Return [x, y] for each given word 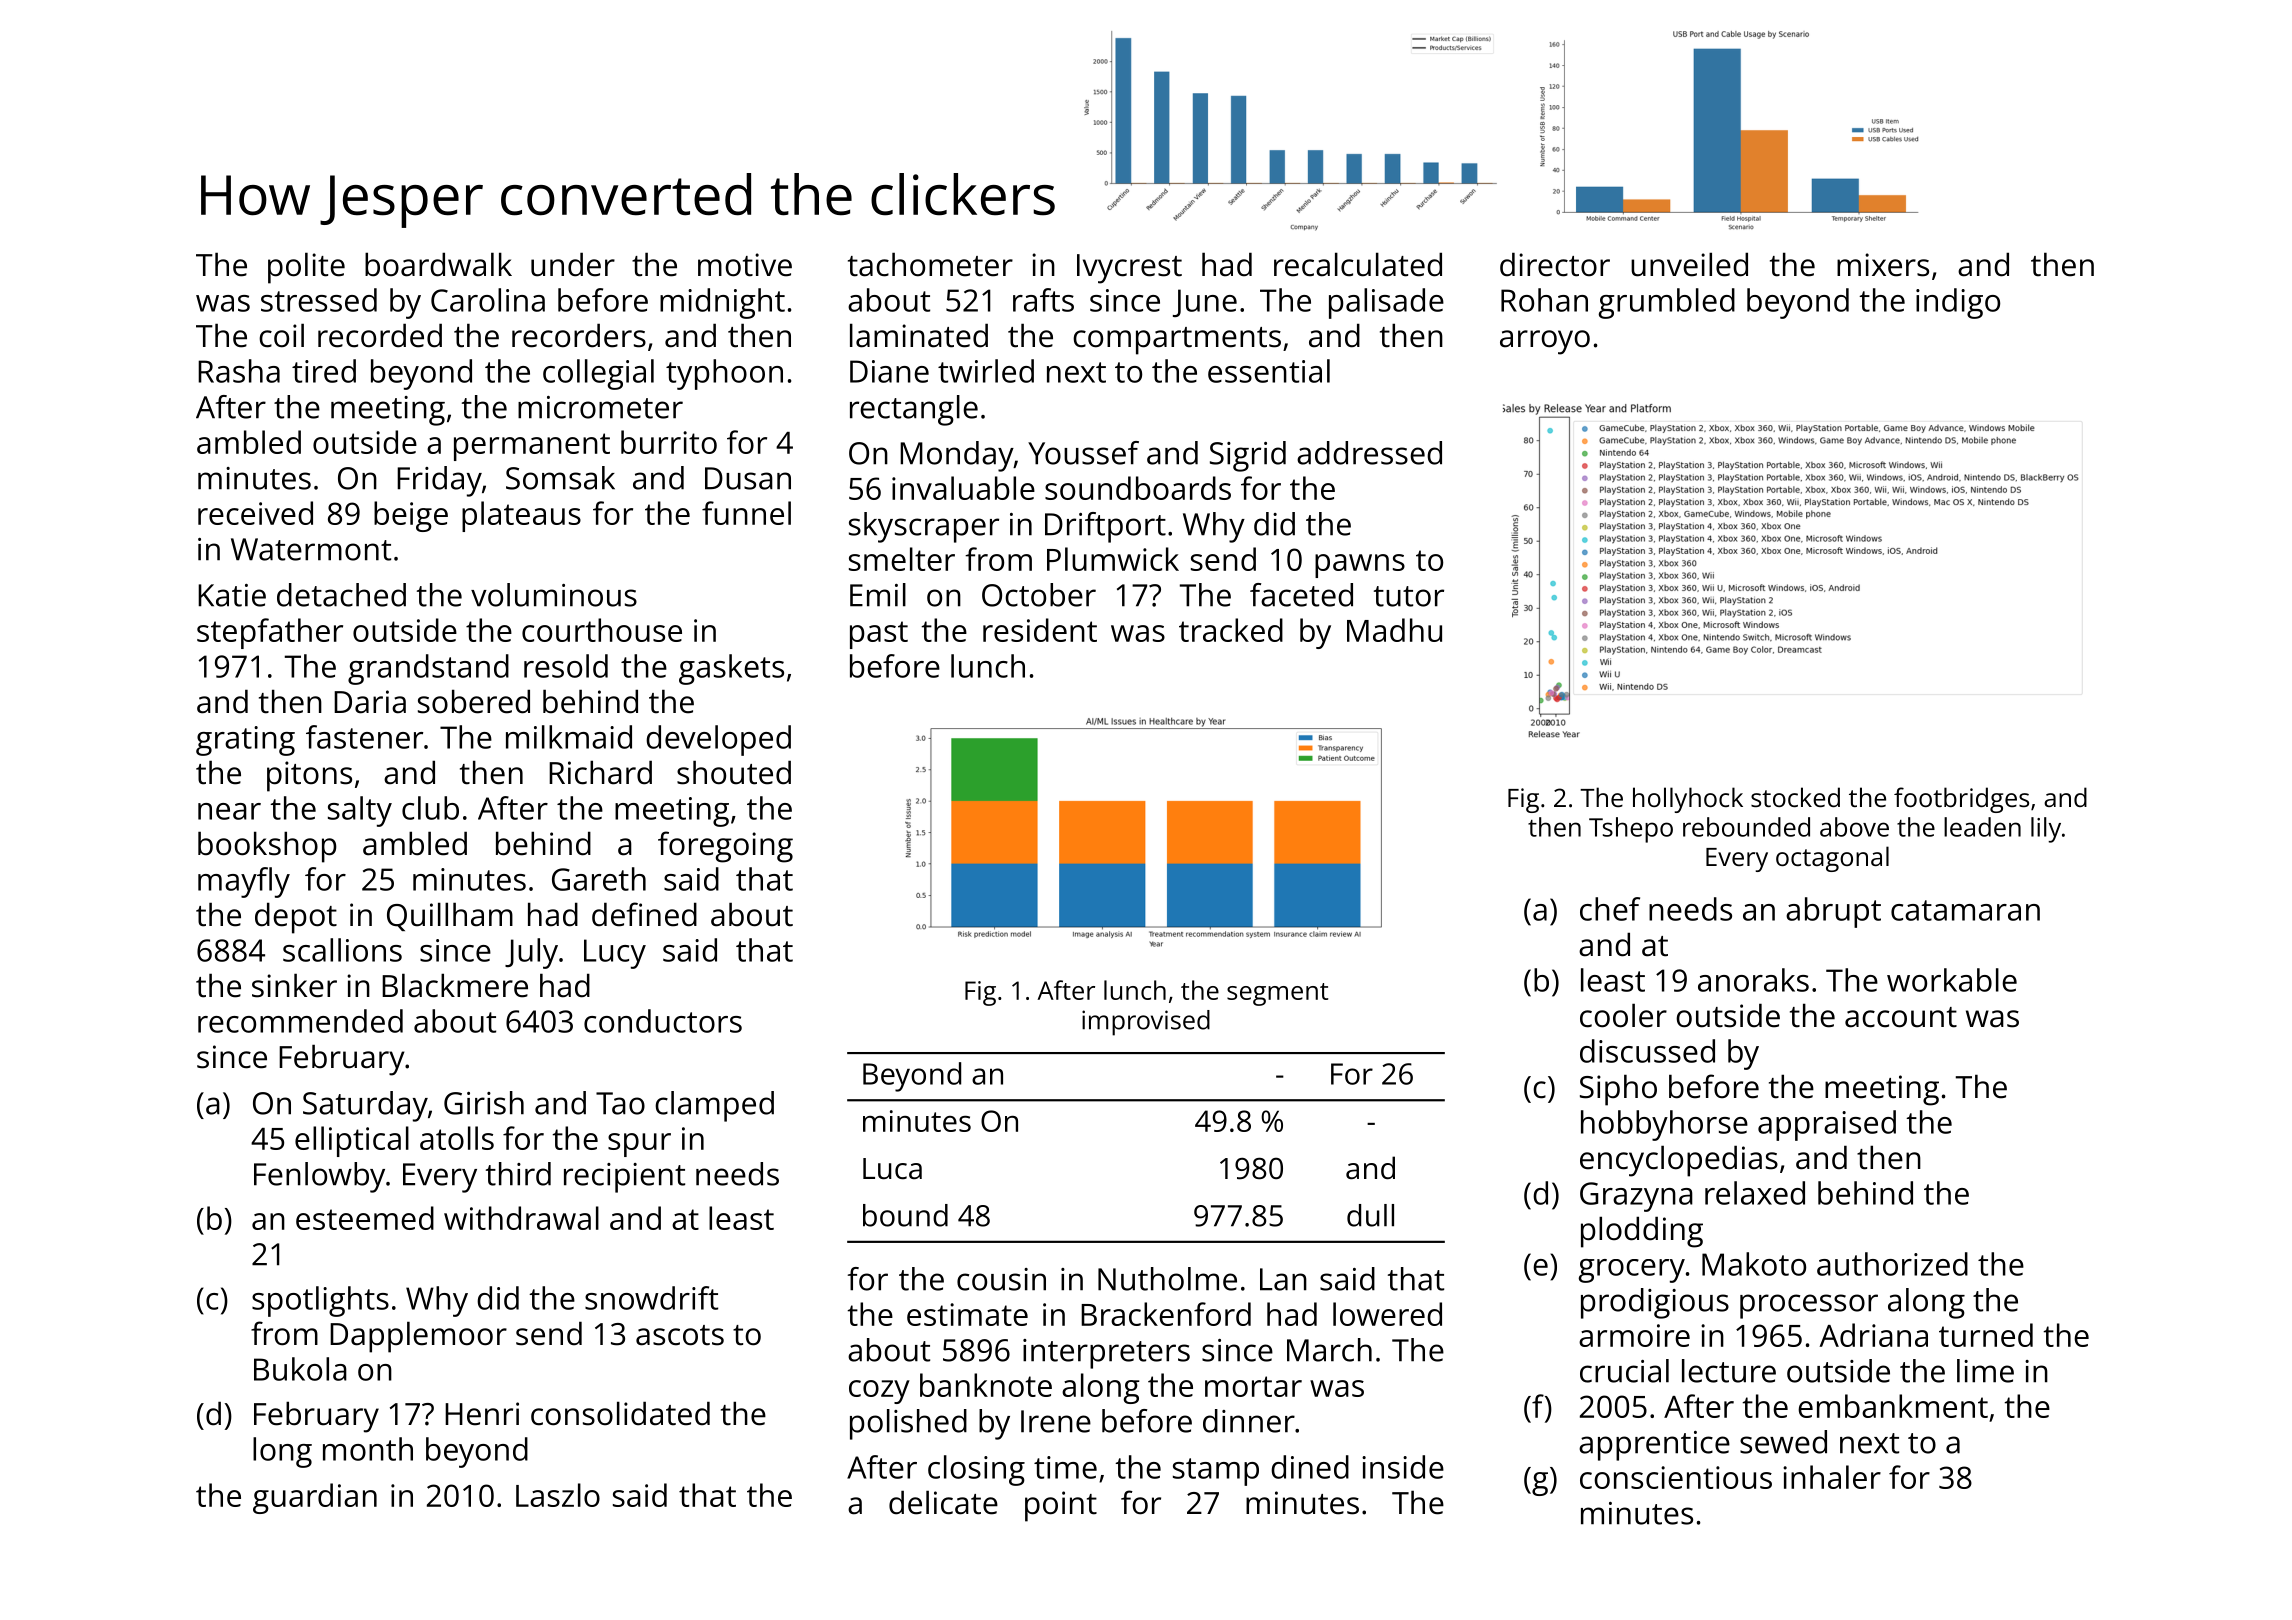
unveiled [1689, 264]
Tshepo [1631, 830]
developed [718, 740]
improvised [1146, 1023]
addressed [1369, 453]
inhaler [1832, 1477]
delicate [943, 1502]
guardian [315, 1498]
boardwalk [438, 264]
